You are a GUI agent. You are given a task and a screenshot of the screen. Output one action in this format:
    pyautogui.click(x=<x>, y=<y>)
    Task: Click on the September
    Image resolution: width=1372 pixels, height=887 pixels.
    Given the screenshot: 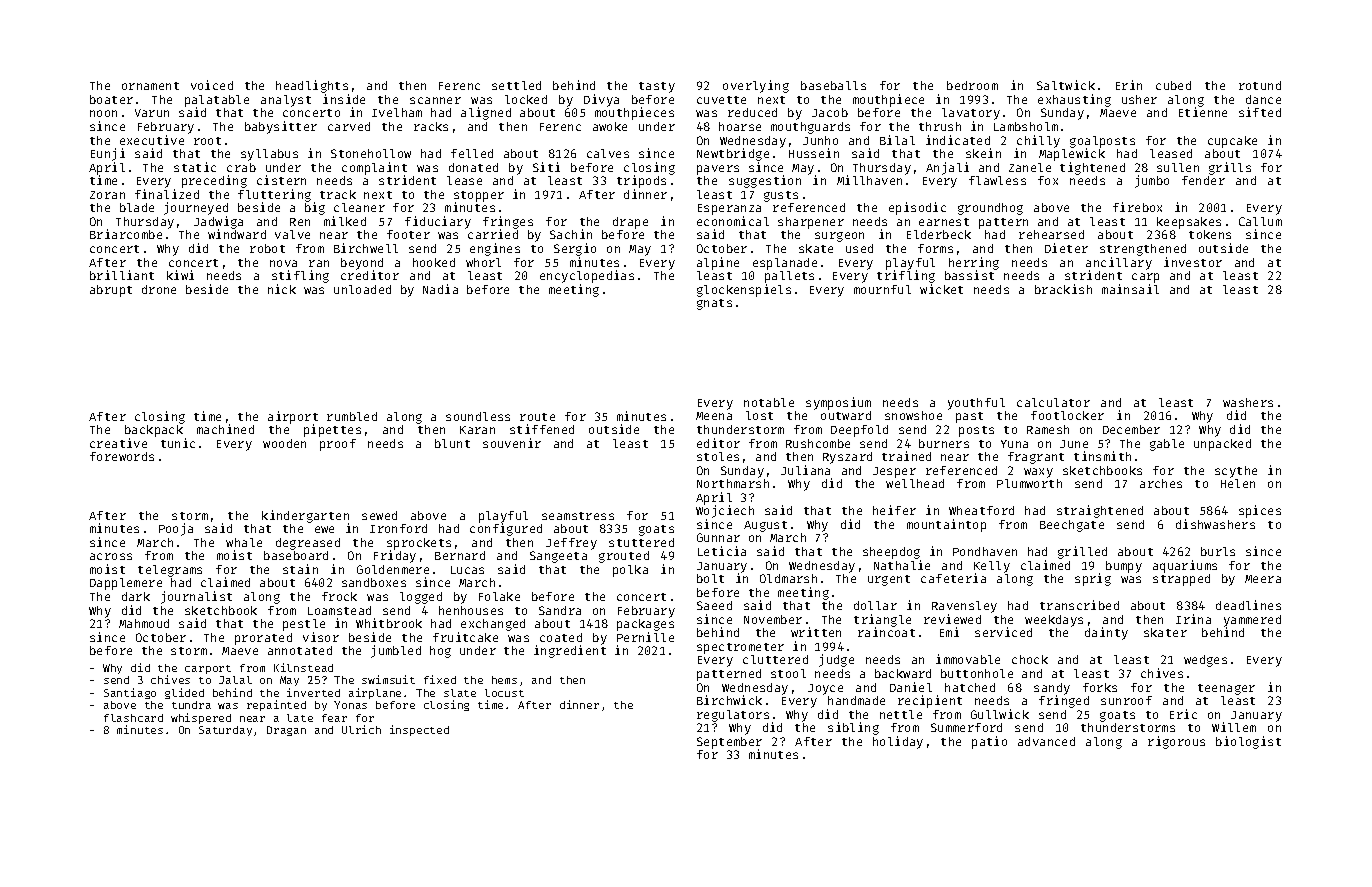 What is the action you would take?
    pyautogui.click(x=729, y=743)
